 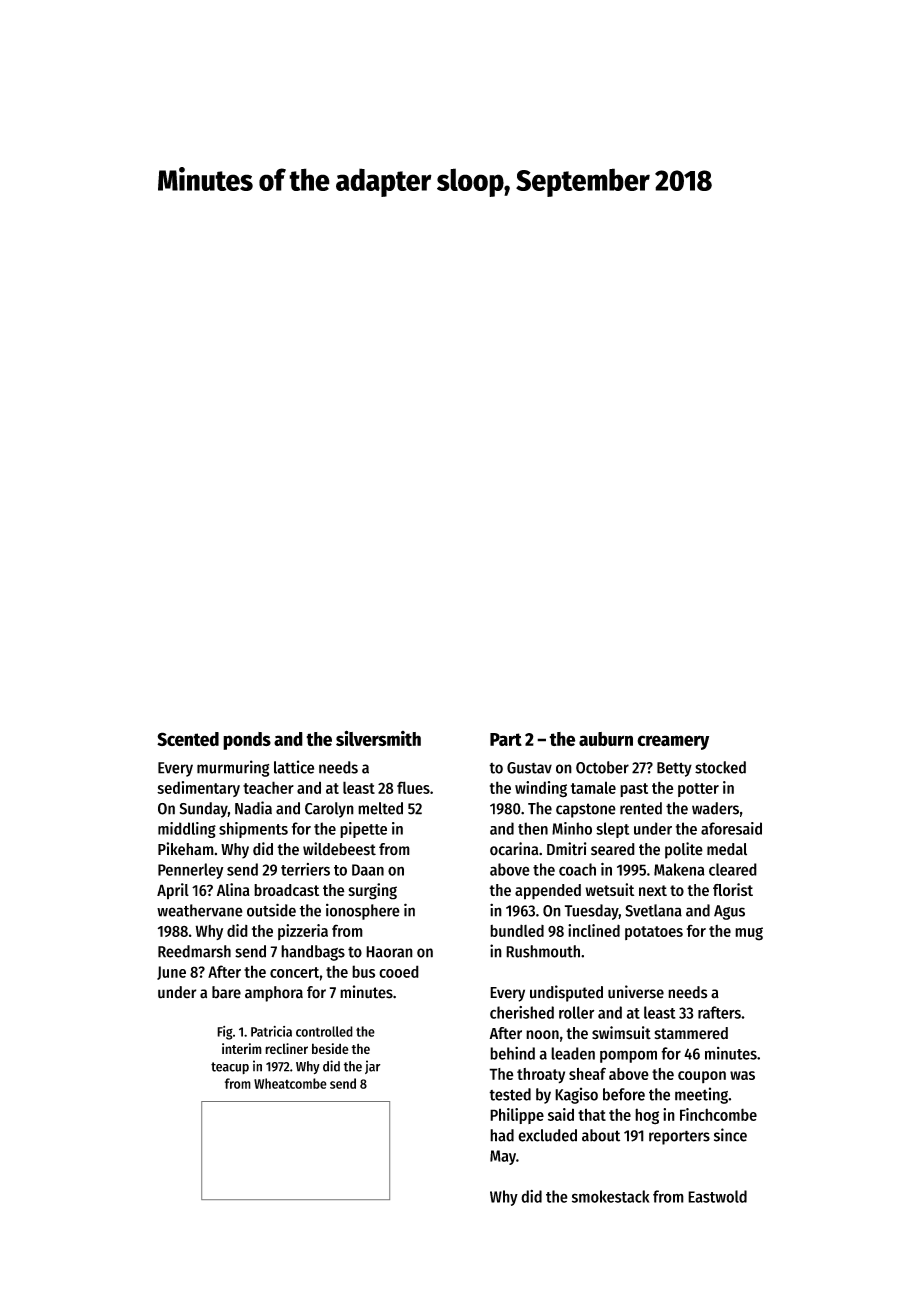 What do you see at coordinates (547, 1135) in the document?
I see `excluded` at bounding box center [547, 1135].
